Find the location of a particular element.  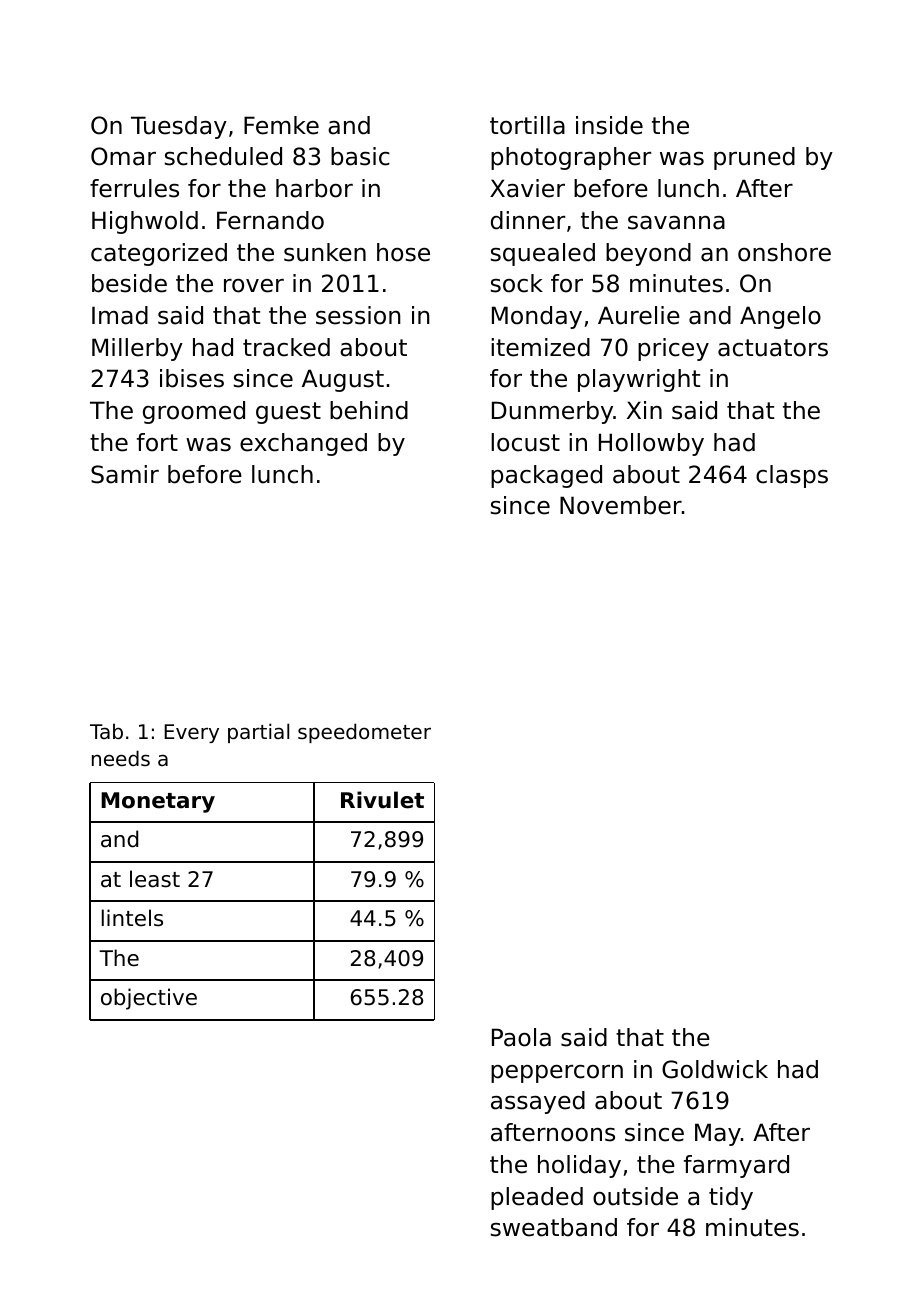

Femke is located at coordinates (281, 125).
